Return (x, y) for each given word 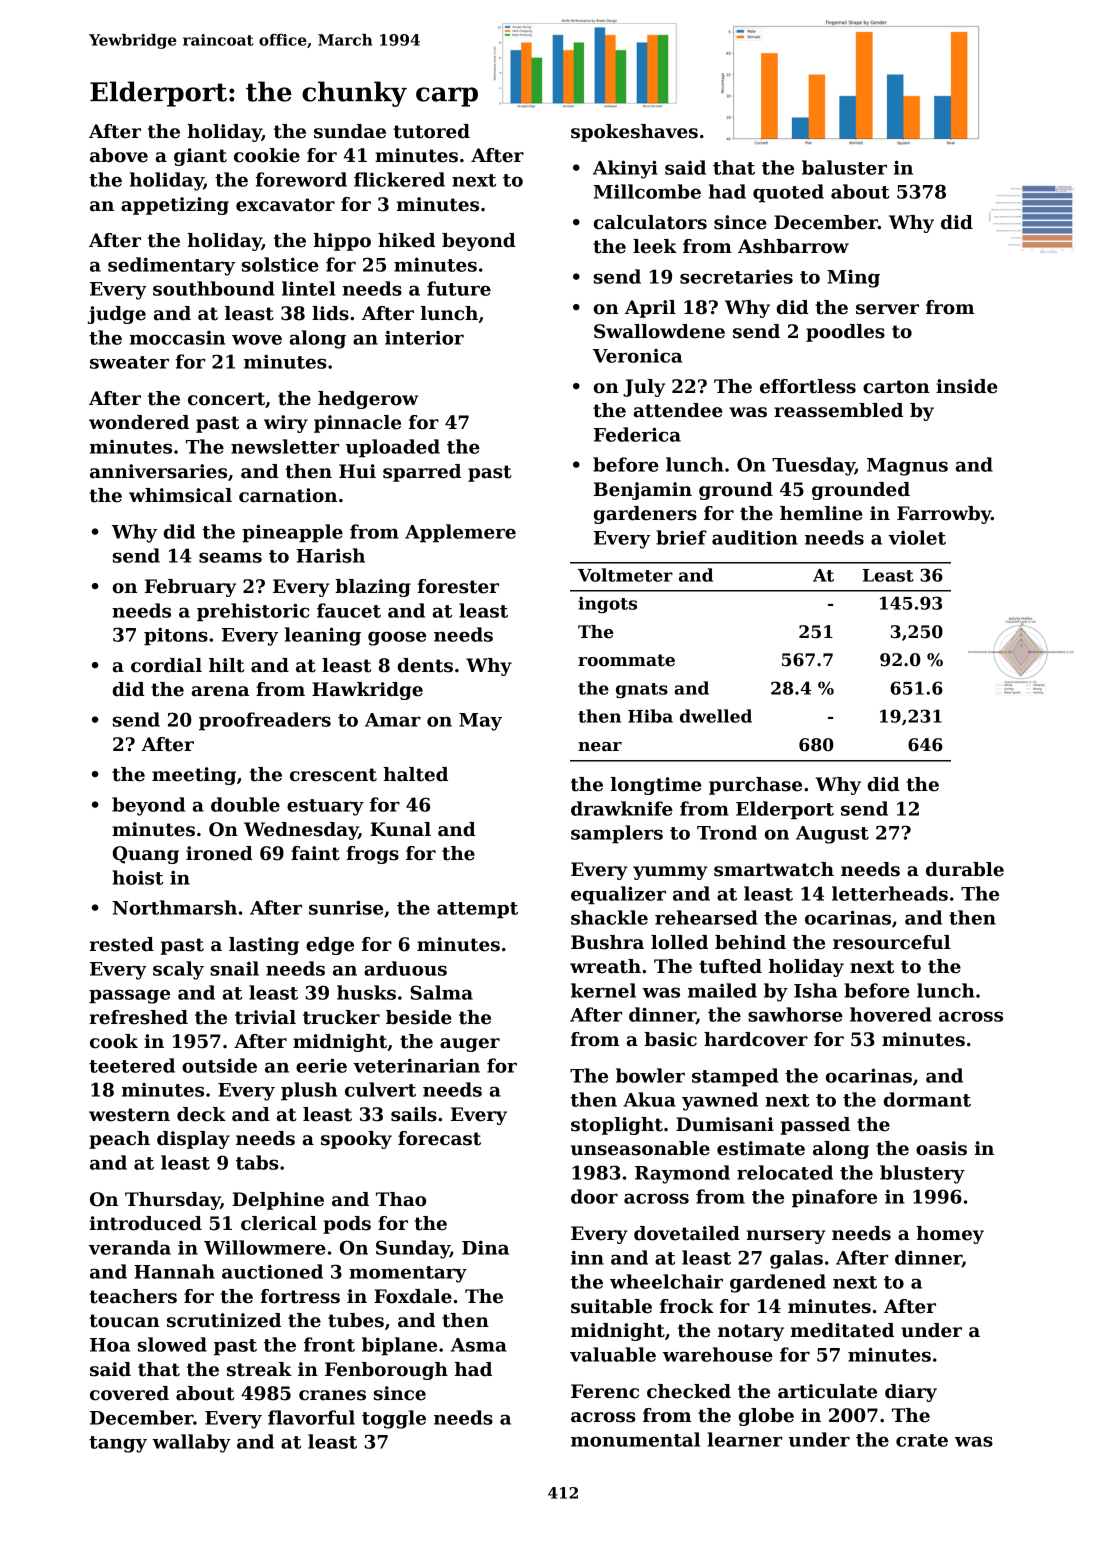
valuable (613, 1354)
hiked (406, 240)
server (887, 309)
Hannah (174, 1271)
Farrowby (944, 515)
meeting (194, 776)
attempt (477, 910)
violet (917, 537)
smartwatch (774, 869)
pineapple (292, 533)
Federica (637, 434)
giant (200, 157)
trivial (265, 1017)
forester (458, 586)
